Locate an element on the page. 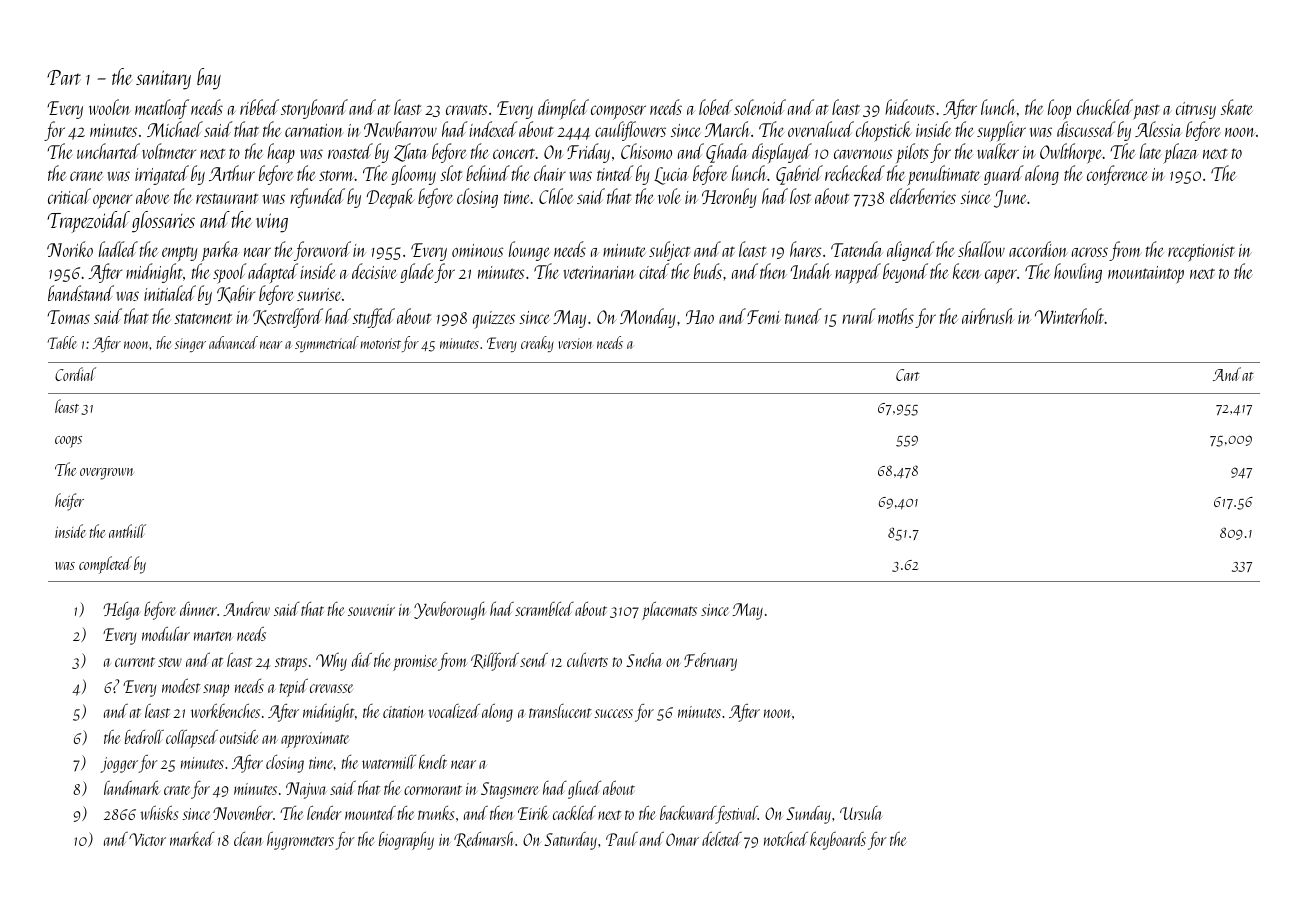  completed is located at coordinates (105, 565).
